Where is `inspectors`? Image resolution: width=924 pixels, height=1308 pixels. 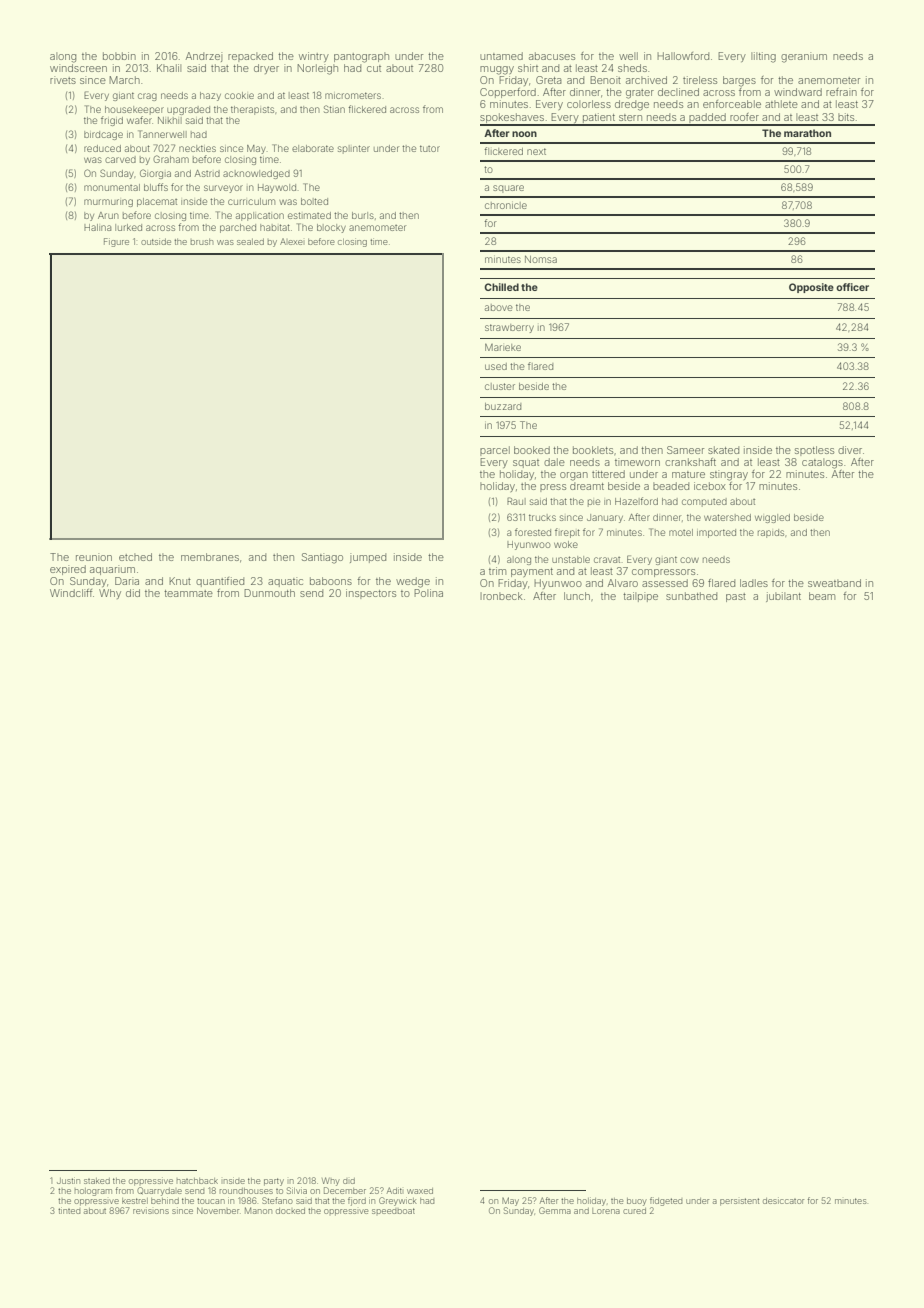
inspectors is located at coordinates (371, 594).
